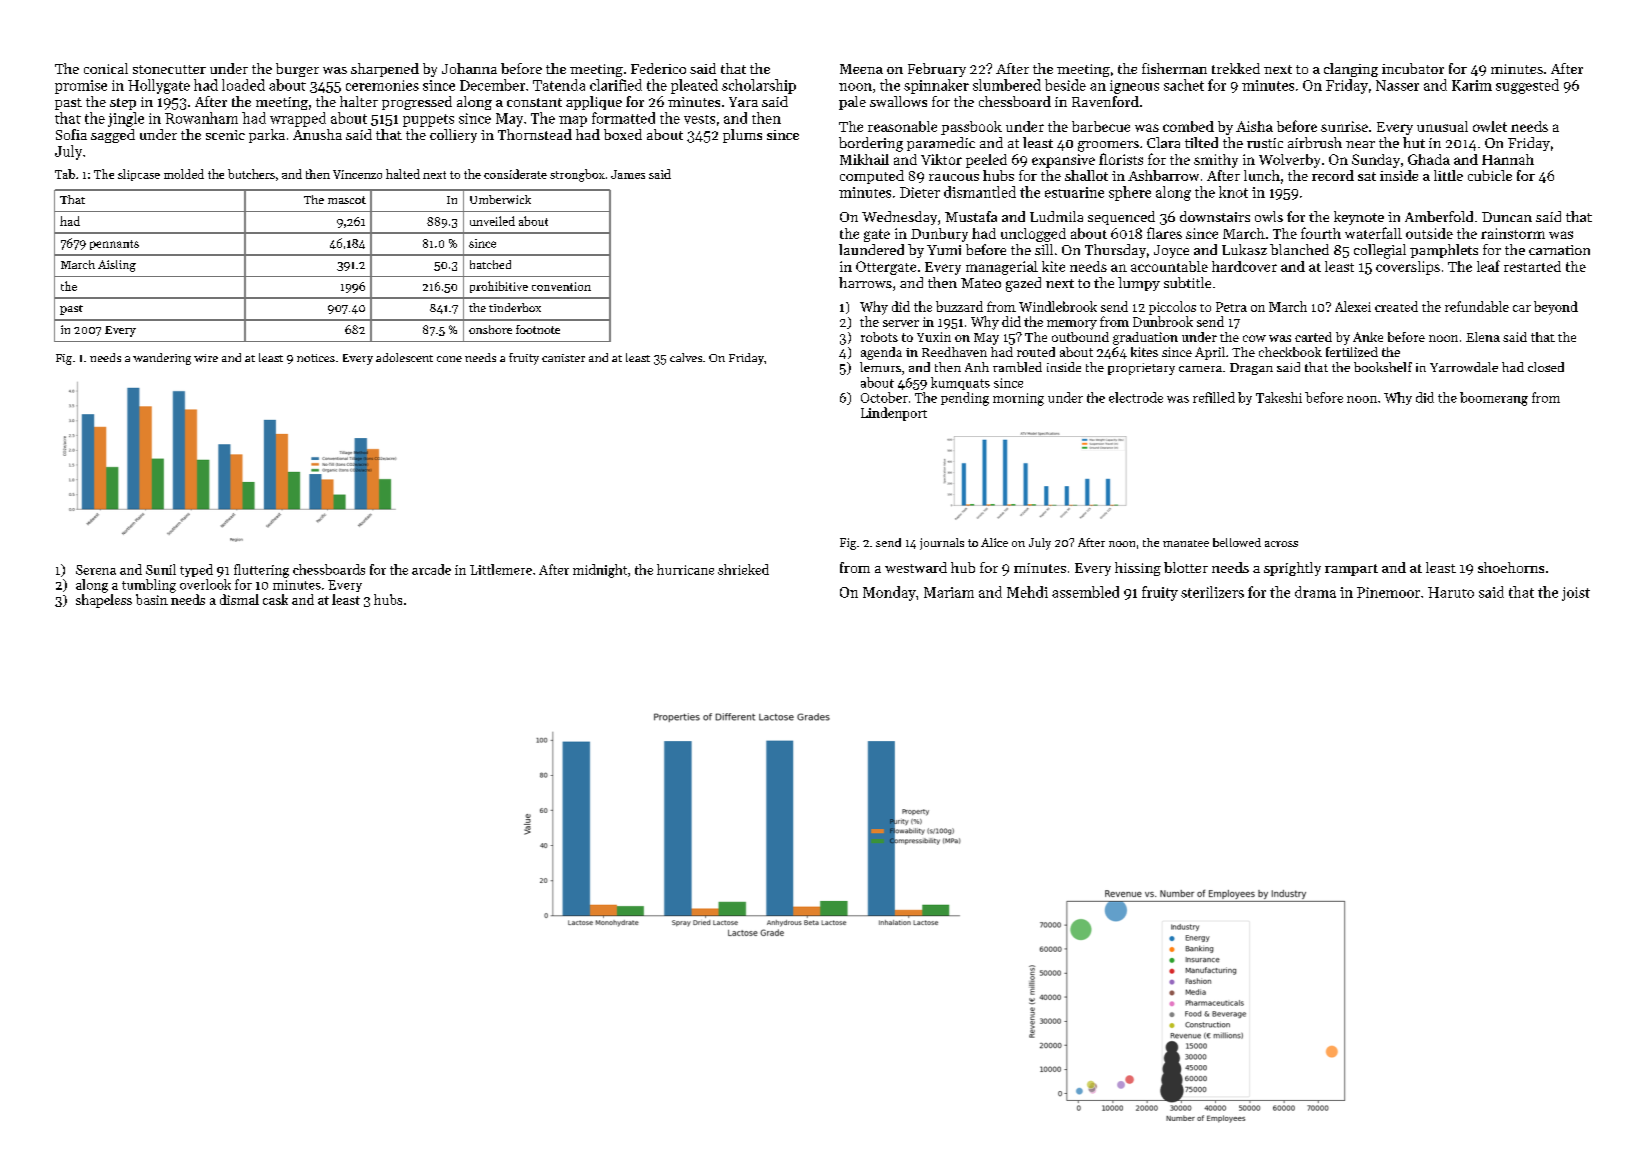  I want to click on sagged, so click(113, 136).
